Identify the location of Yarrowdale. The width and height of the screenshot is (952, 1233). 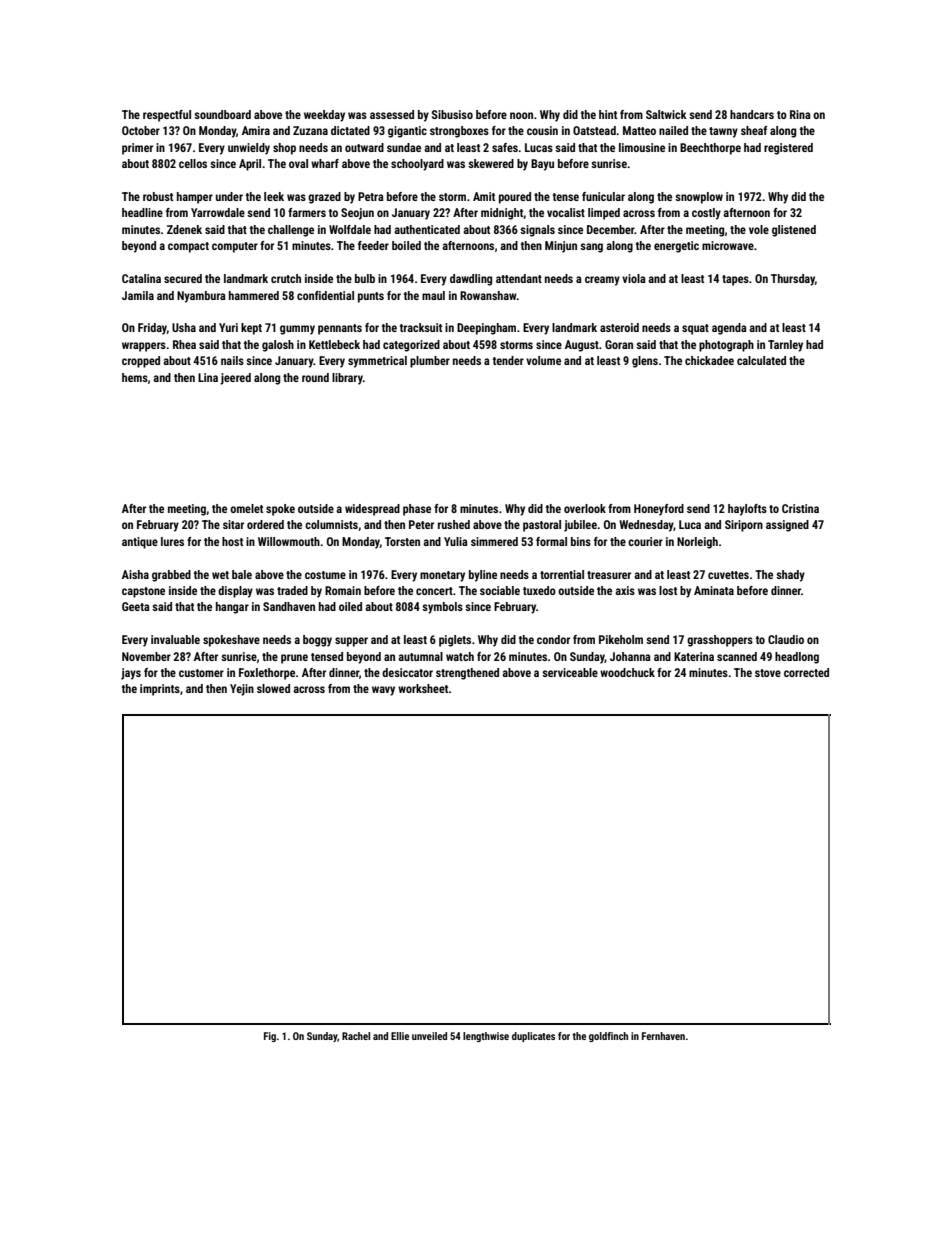
(218, 212).
